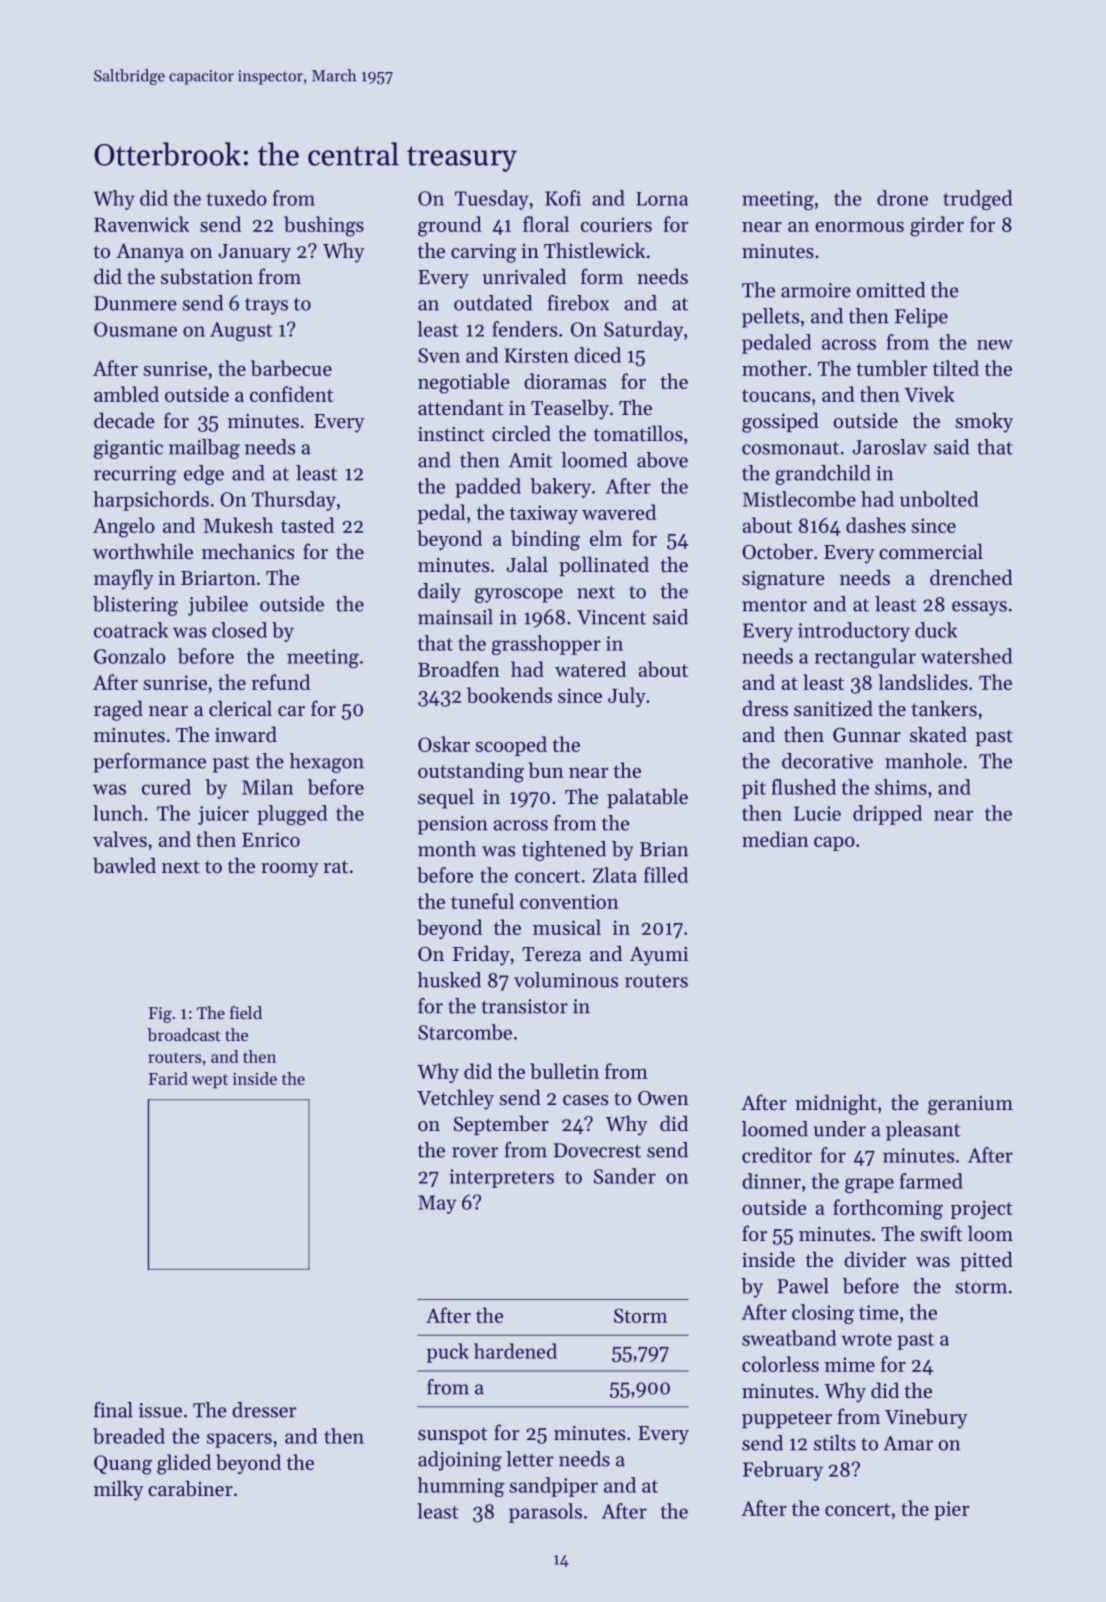  What do you see at coordinates (986, 1261) in the screenshot?
I see `pitted` at bounding box center [986, 1261].
